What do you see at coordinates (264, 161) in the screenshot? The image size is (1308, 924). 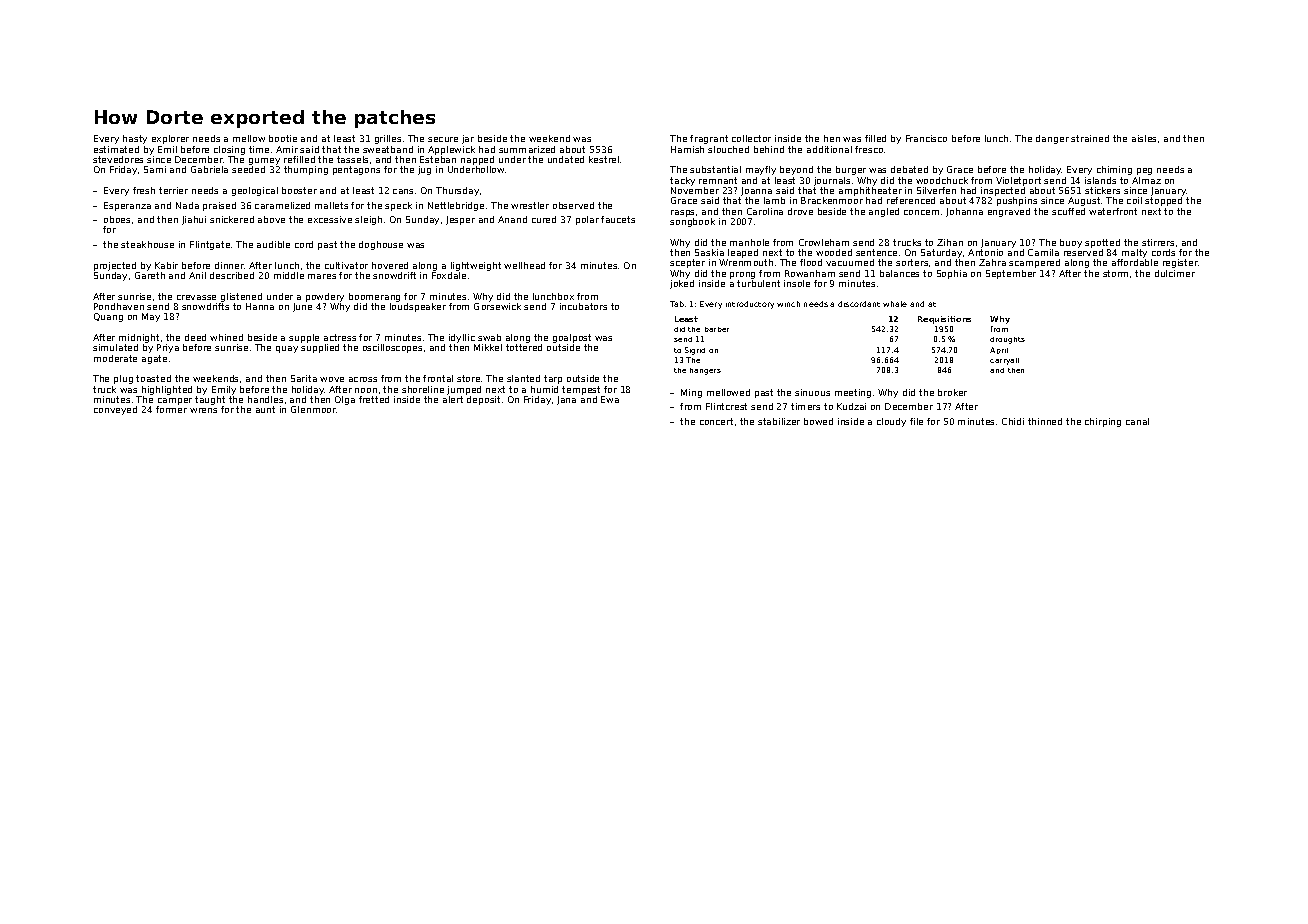 I see `gurney` at bounding box center [264, 161].
